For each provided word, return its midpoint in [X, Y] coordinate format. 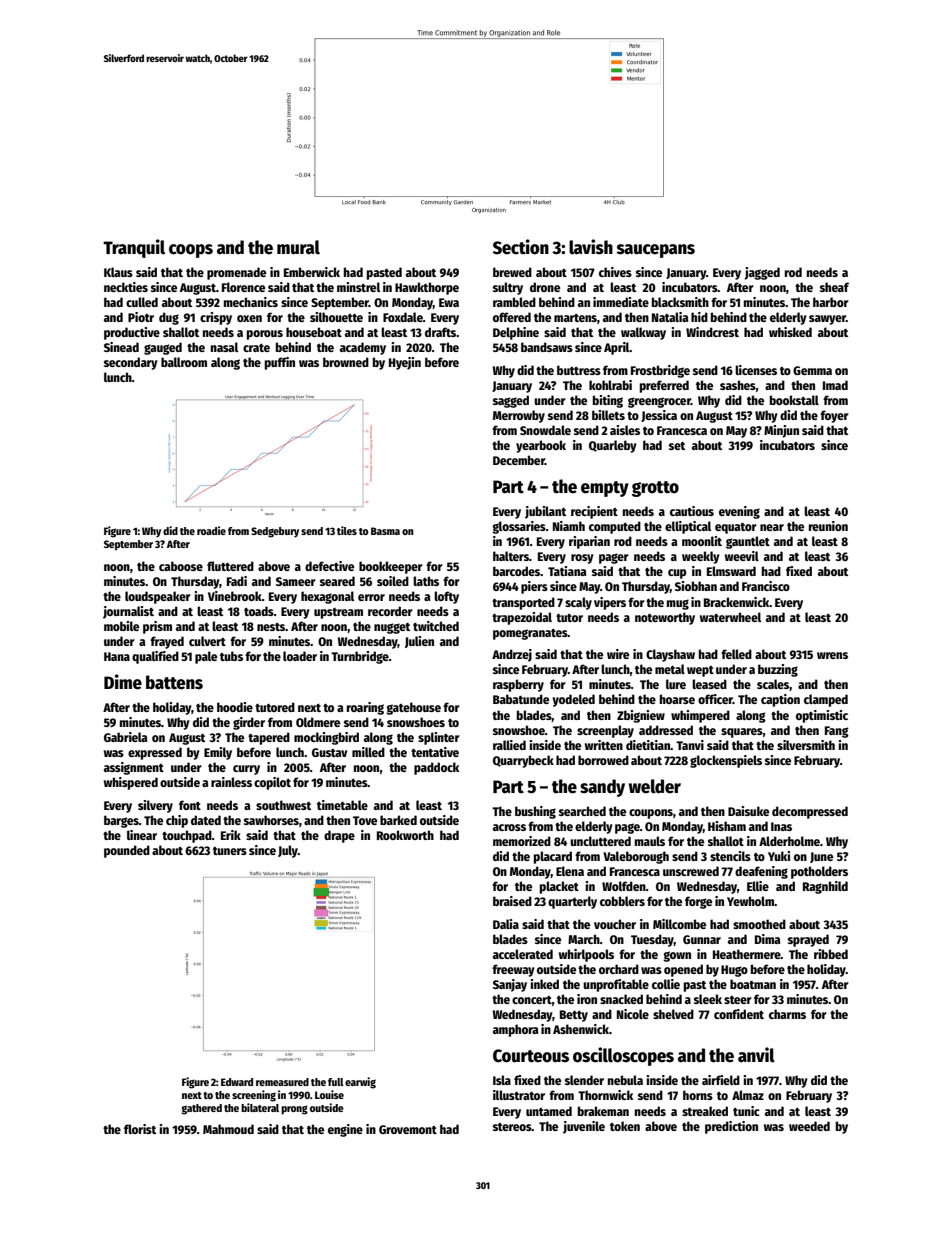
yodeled [573, 700]
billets [608, 415]
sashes [738, 385]
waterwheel [730, 617]
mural [298, 247]
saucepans [656, 251]
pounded [127, 851]
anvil [756, 1055]
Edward [237, 1082]
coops [191, 251]
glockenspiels [726, 761]
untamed [549, 1111]
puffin [280, 363]
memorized [522, 841]
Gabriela [125, 737]
